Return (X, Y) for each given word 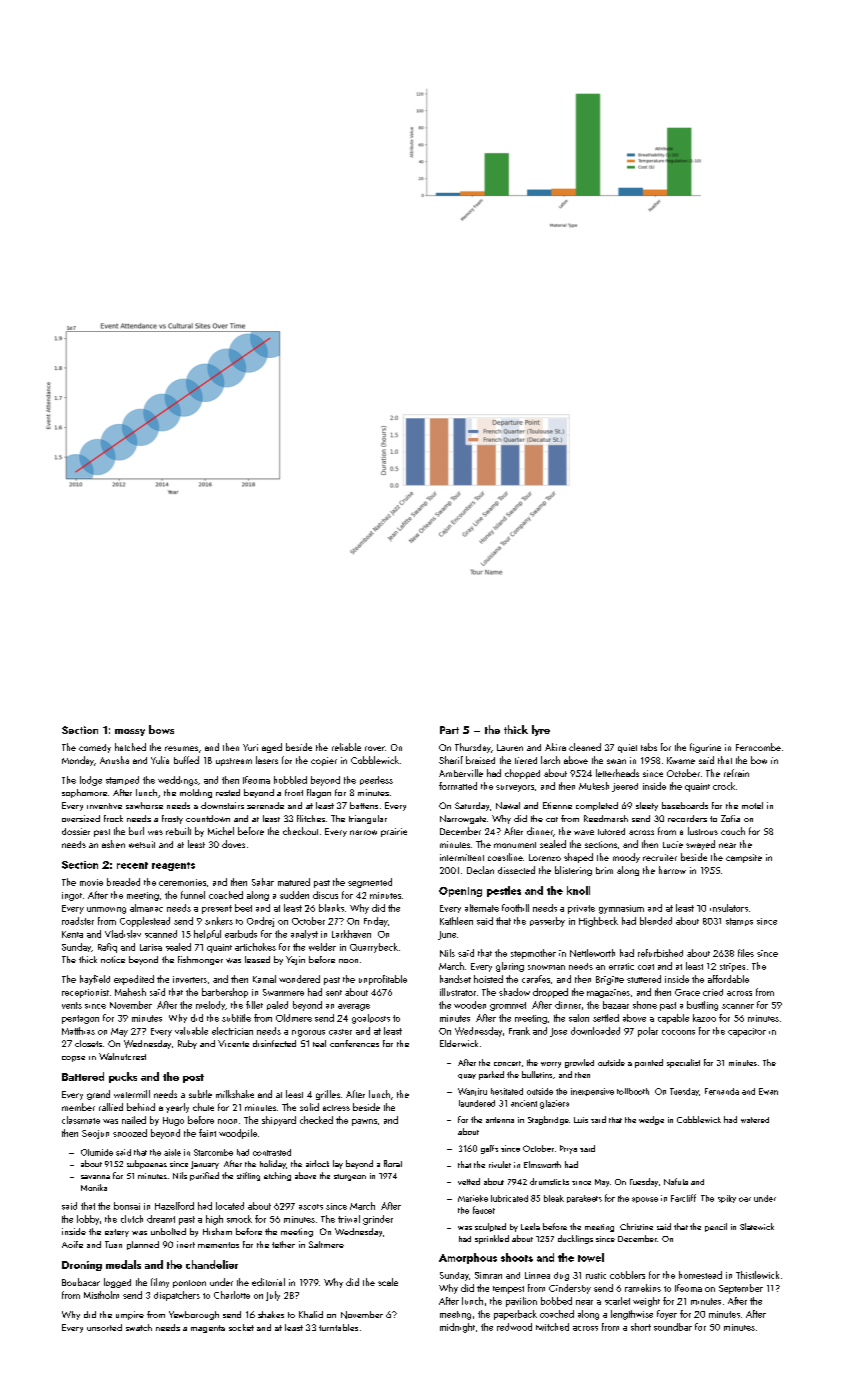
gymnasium (621, 909)
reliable (346, 747)
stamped (122, 780)
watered (755, 1120)
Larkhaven (351, 934)
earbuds (241, 934)
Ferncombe (758, 747)
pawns (364, 1122)
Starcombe (213, 1152)
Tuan (113, 1244)
